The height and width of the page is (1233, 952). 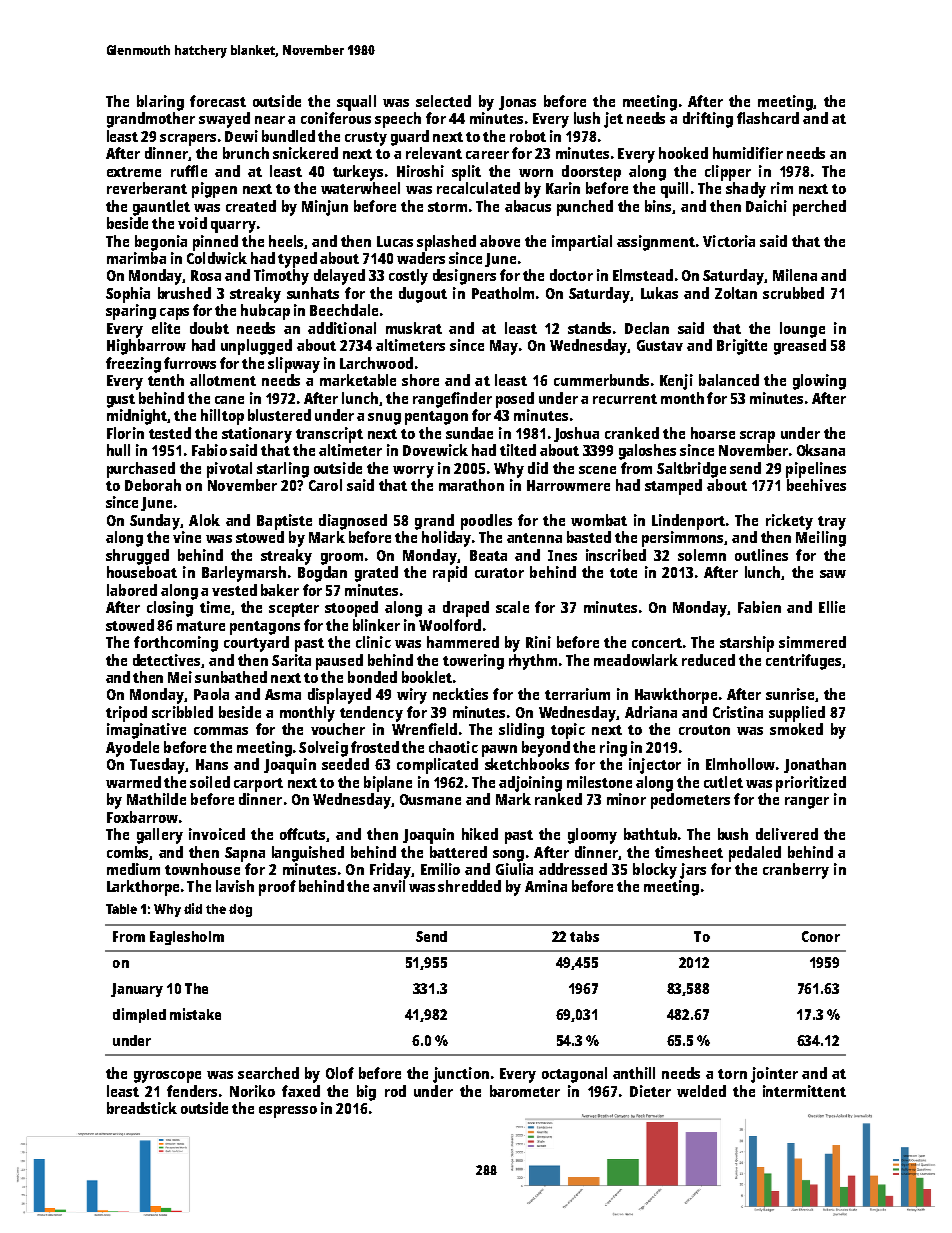 What do you see at coordinates (189, 171) in the page?
I see `ruffle` at bounding box center [189, 171].
